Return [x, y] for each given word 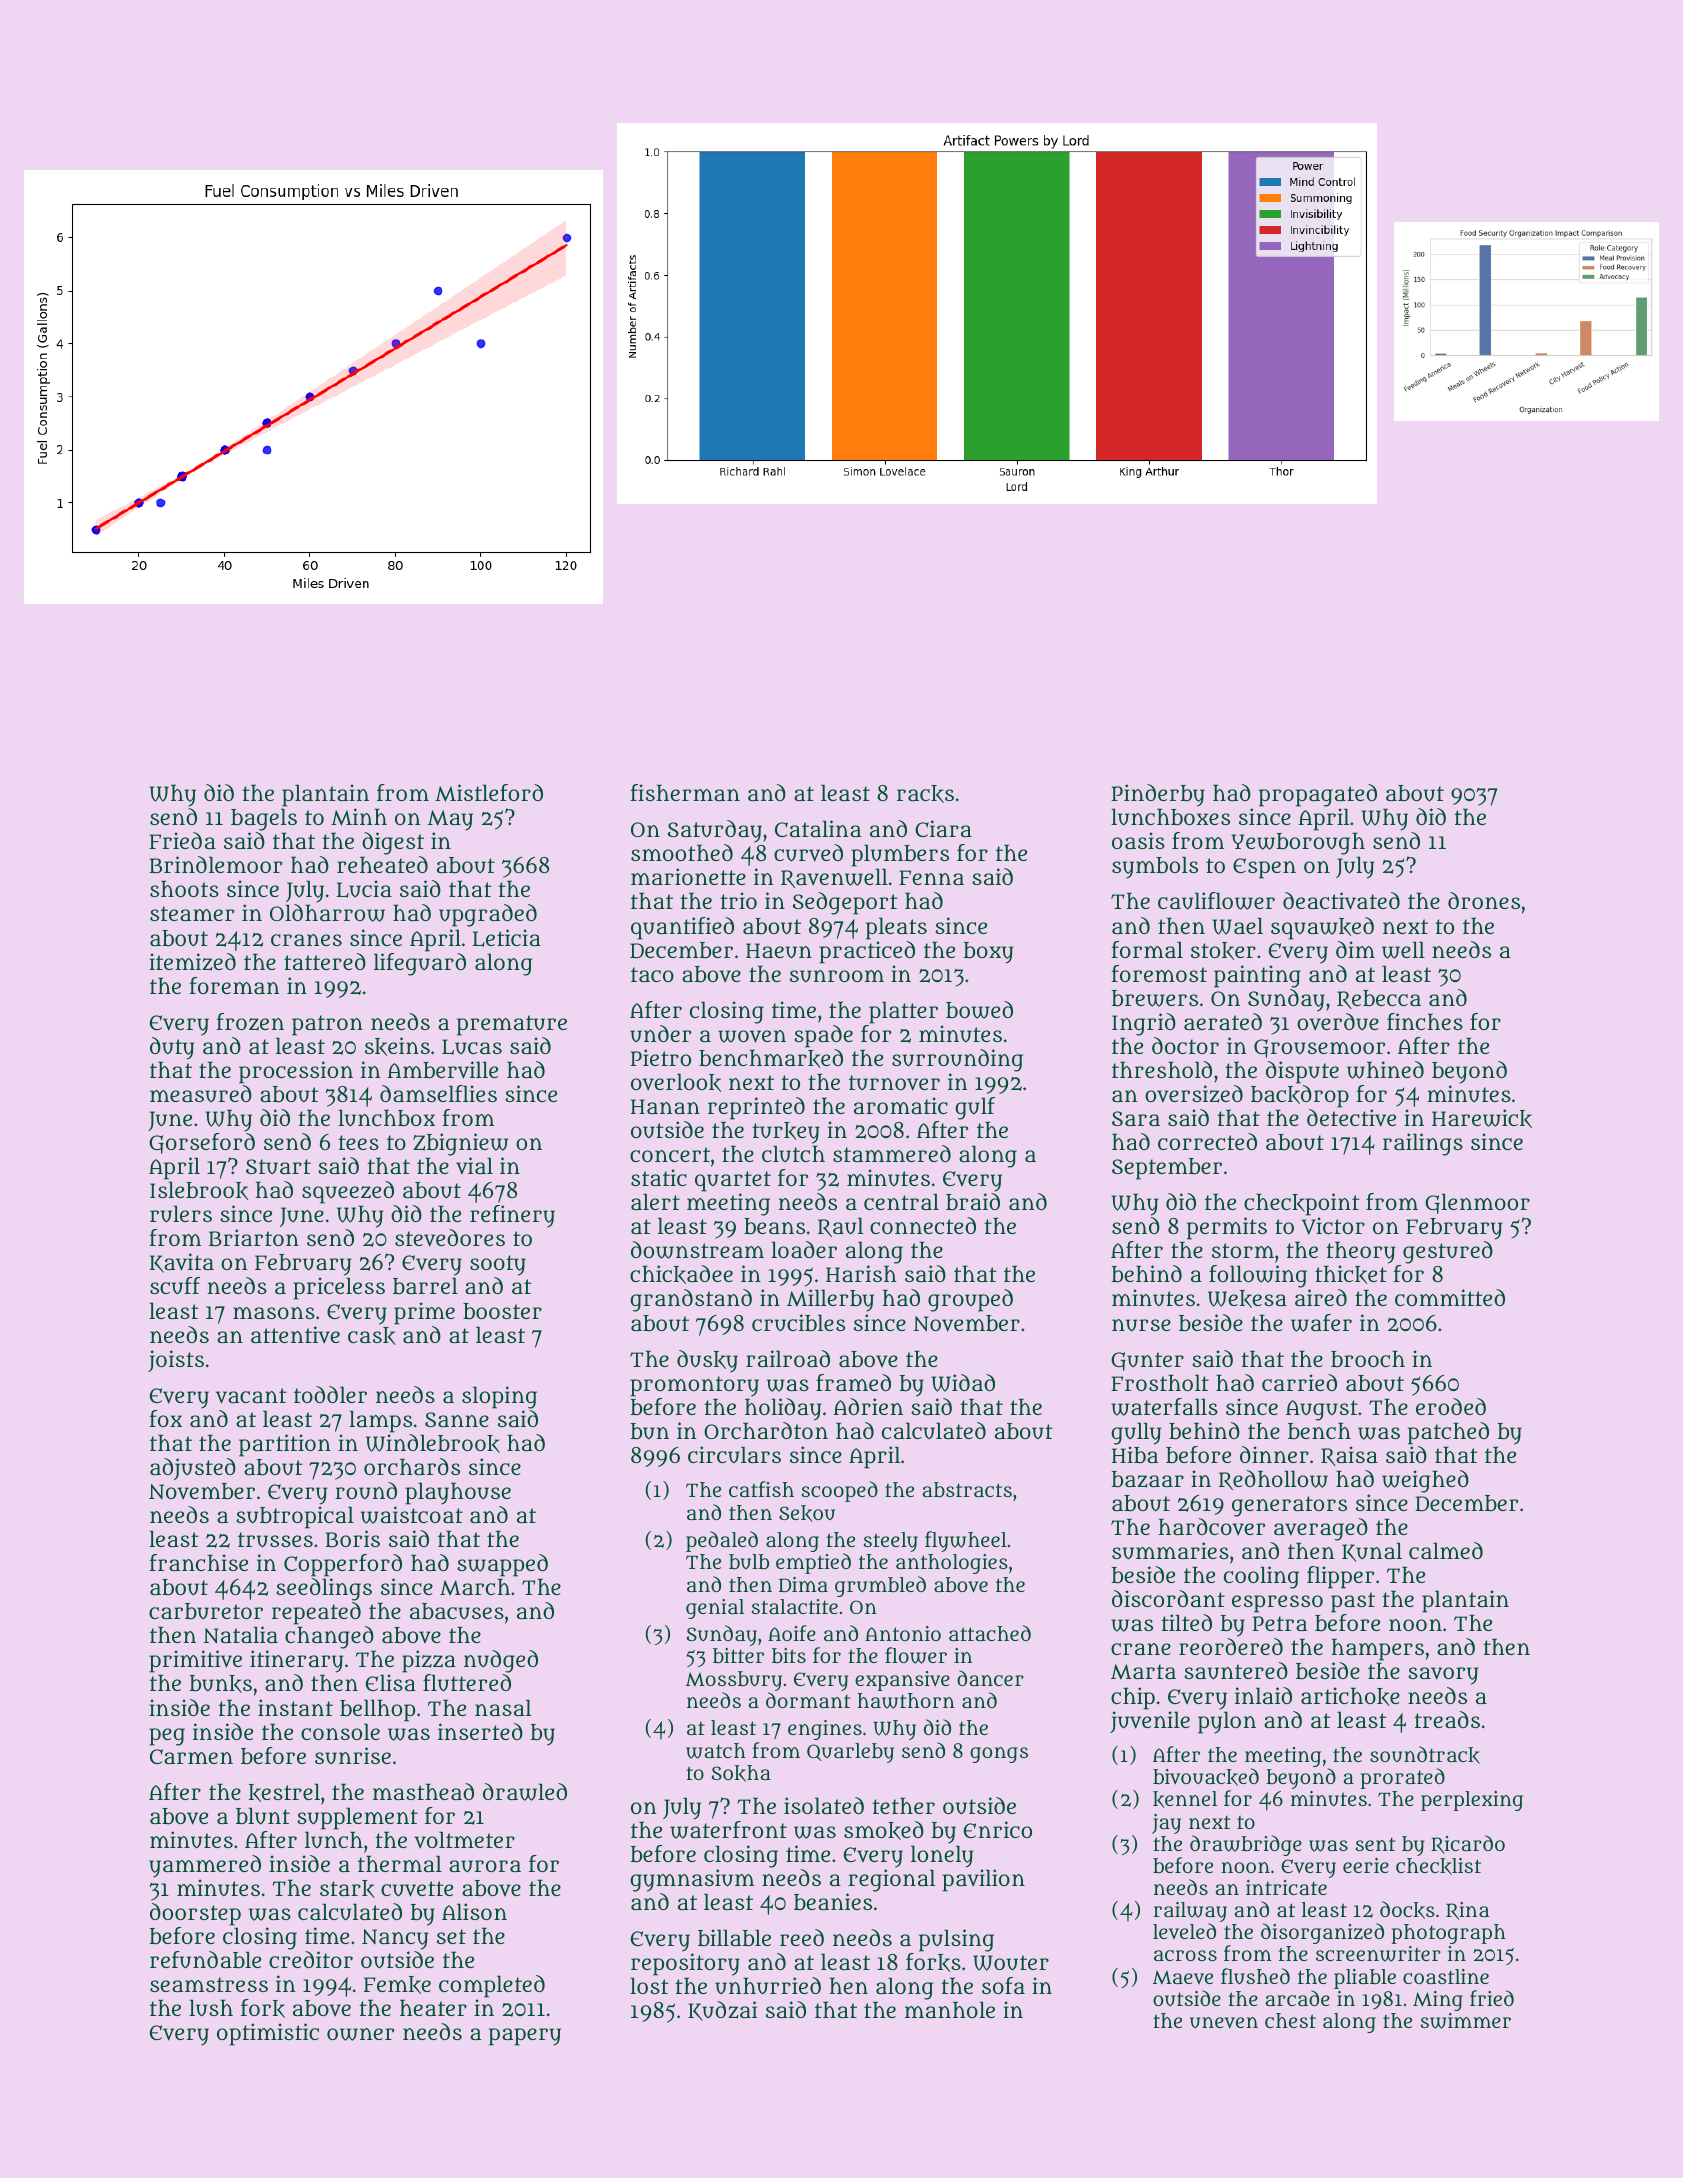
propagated [1318, 795]
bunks [221, 1684]
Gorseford [202, 1143]
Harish [861, 1273]
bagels [264, 819]
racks [925, 794]
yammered [205, 1866]
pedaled [722, 1541]
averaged [1321, 1529]
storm [1243, 1250]
